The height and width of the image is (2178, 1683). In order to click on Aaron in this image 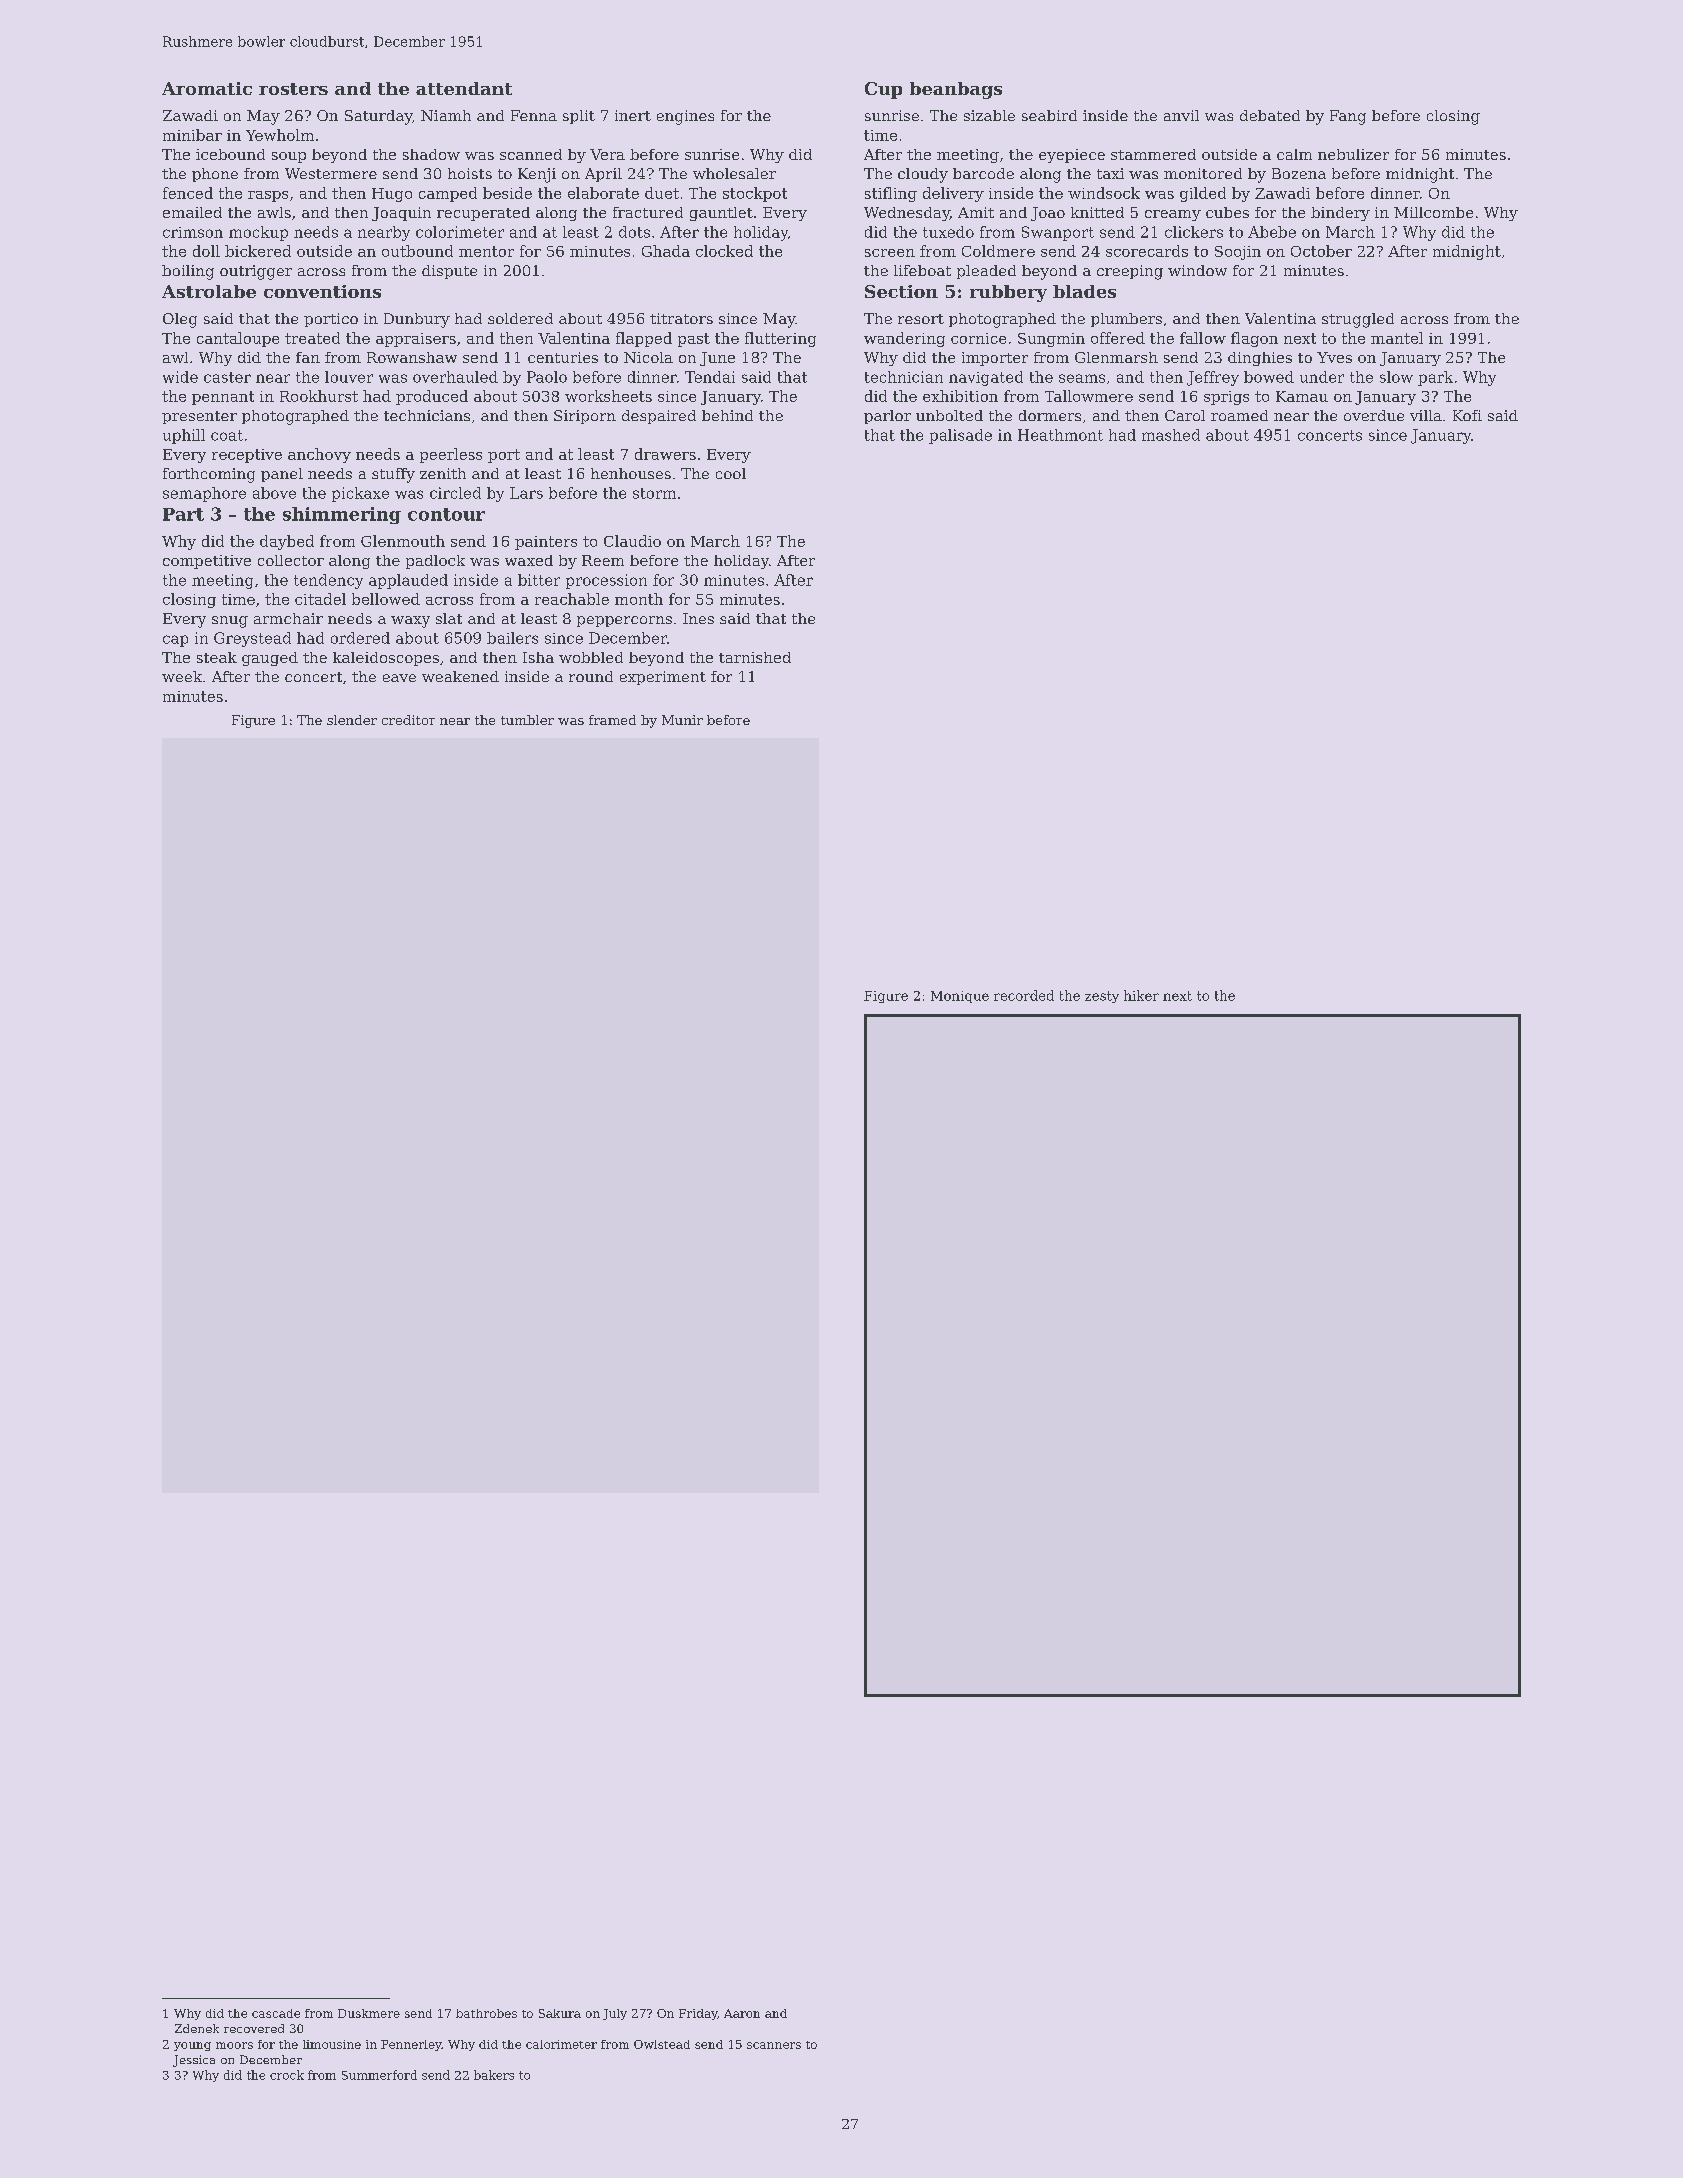, I will do `click(742, 2013)`.
